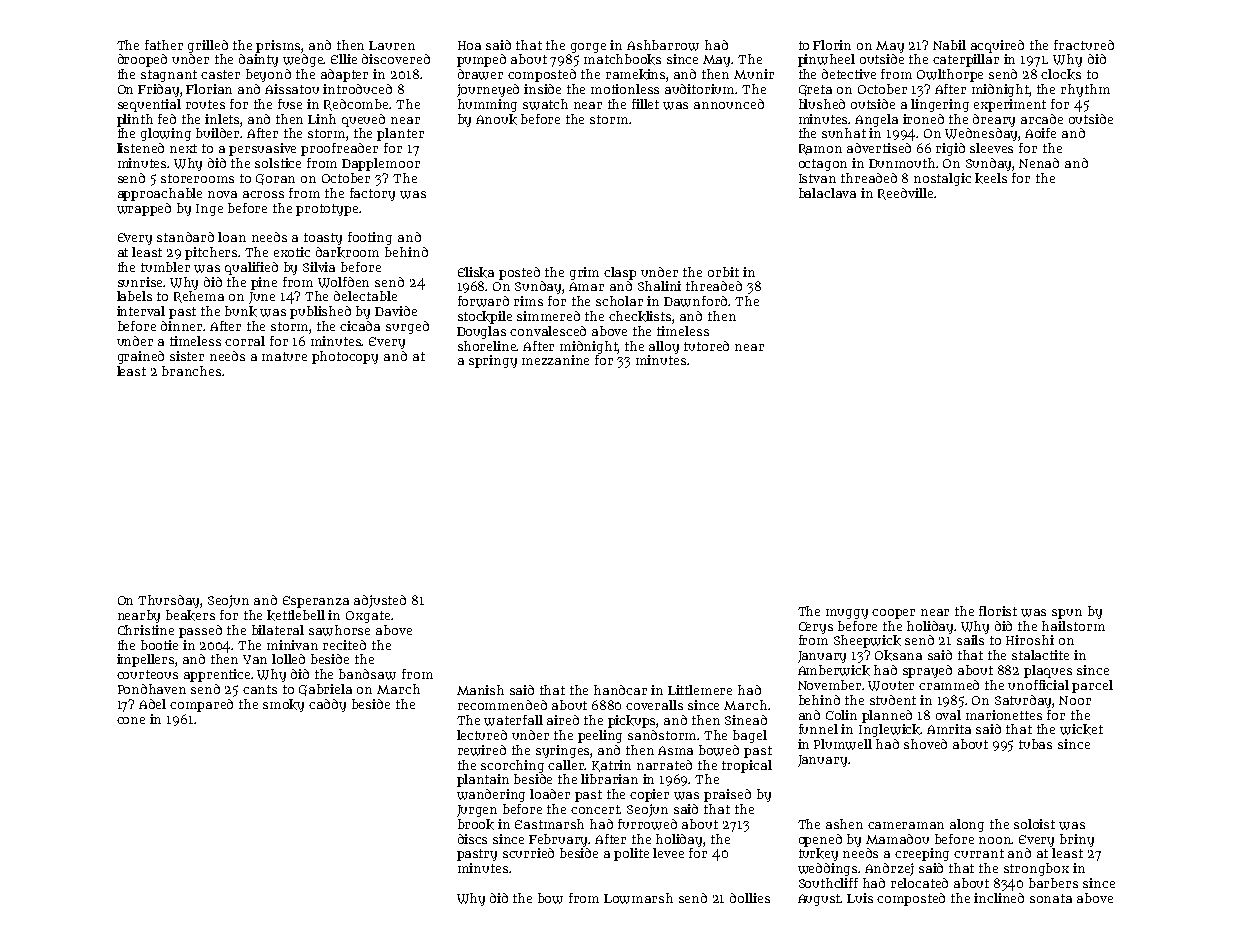 This screenshot has width=1233, height=952. What do you see at coordinates (727, 795) in the screenshot?
I see `praised` at bounding box center [727, 795].
